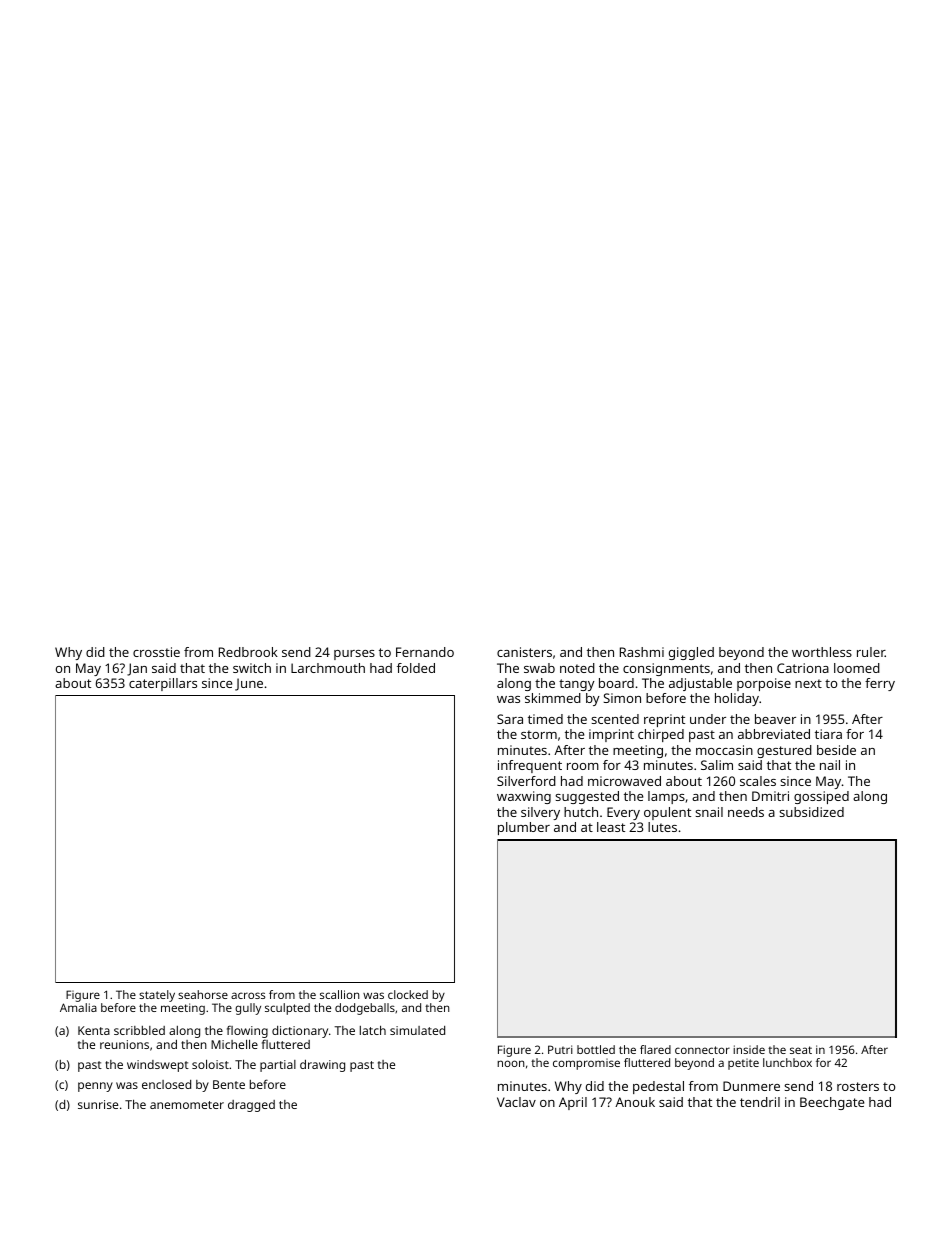 The image size is (952, 1233). Describe the element at coordinates (408, 994) in the screenshot. I see `clocked` at that location.
